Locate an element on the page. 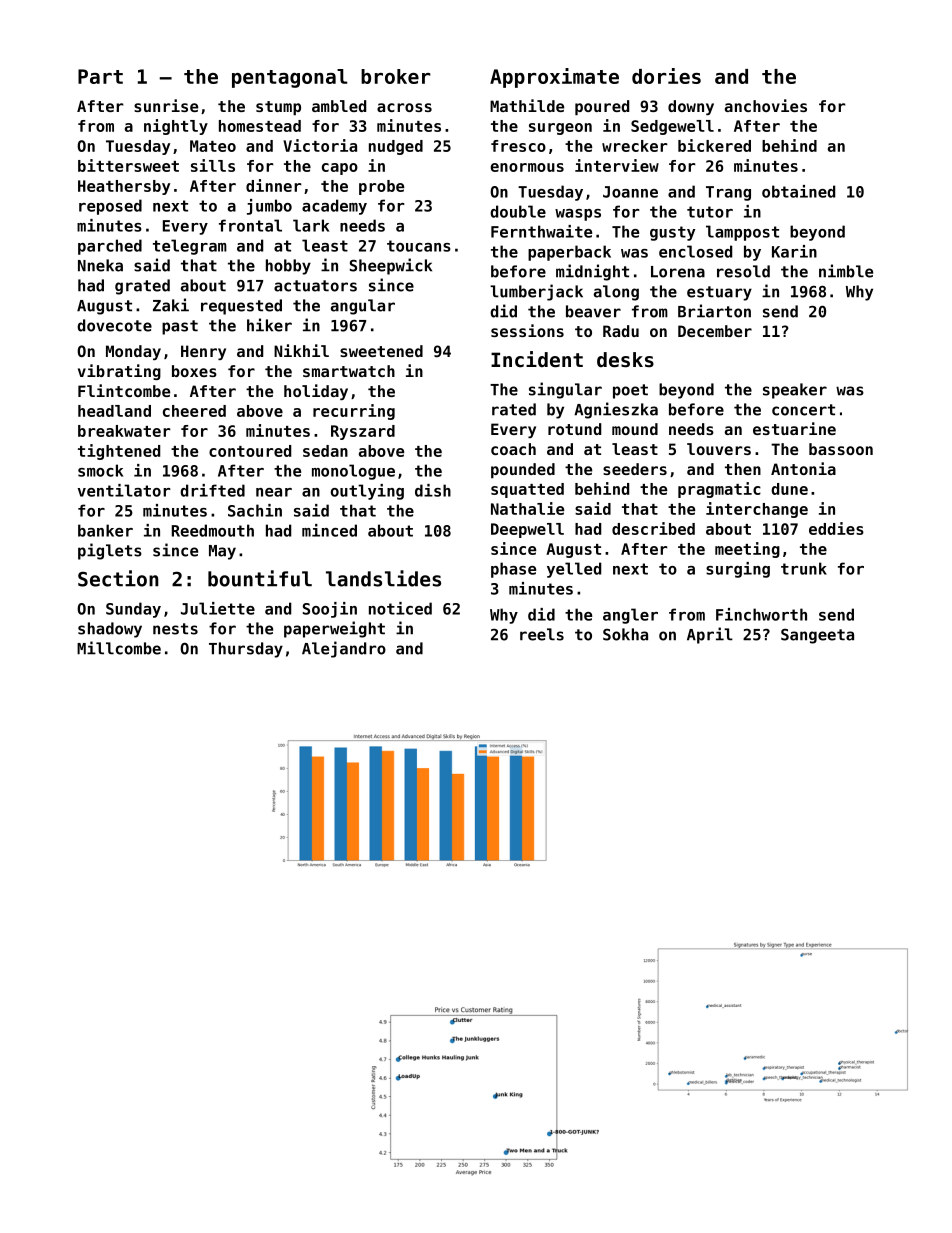 Image resolution: width=952 pixels, height=1233 pixels. bassoon is located at coordinates (841, 449).
